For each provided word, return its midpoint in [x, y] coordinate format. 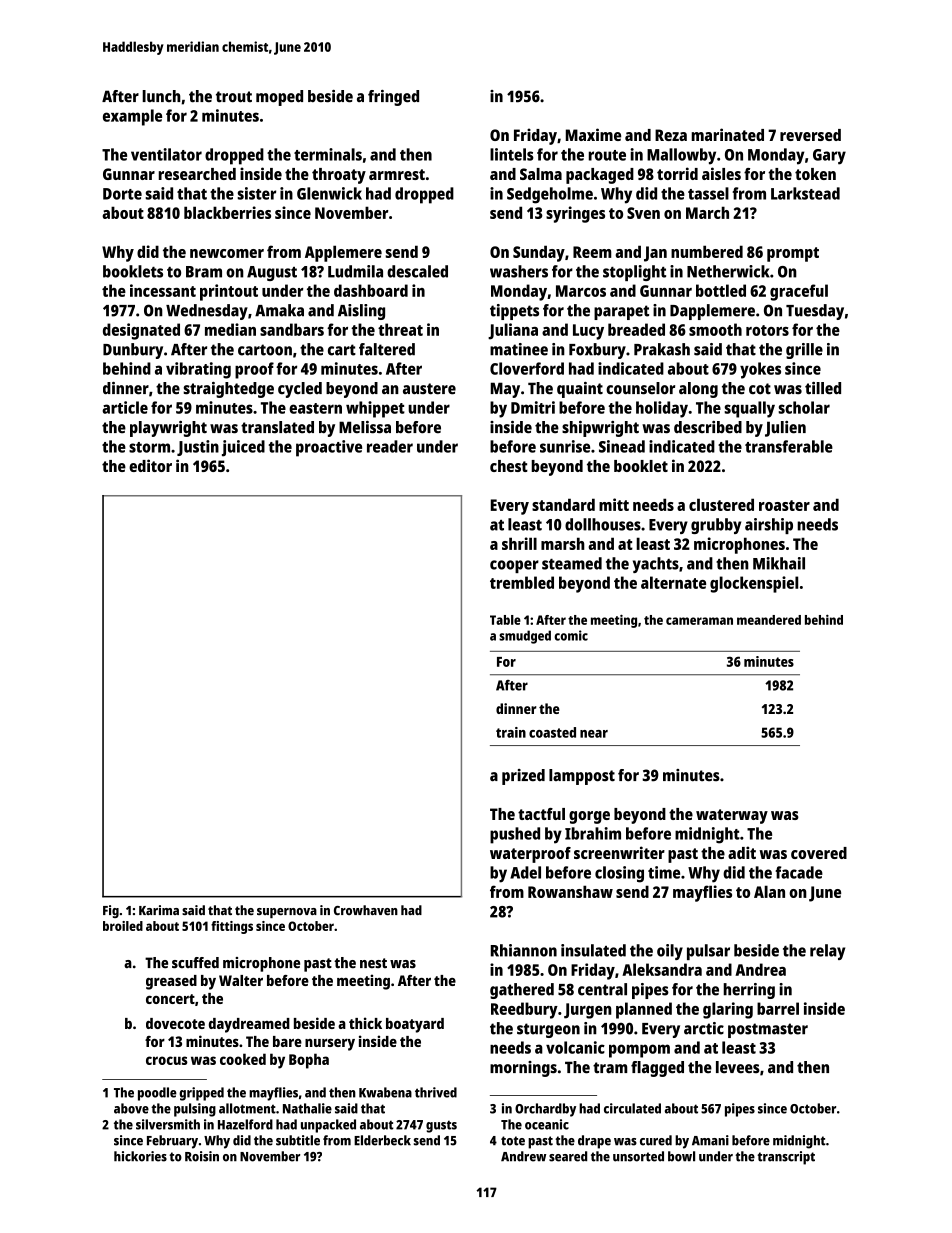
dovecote [175, 1023]
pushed [515, 835]
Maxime [593, 134]
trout [234, 97]
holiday [662, 409]
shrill [519, 543]
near [594, 734]
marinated [727, 134]
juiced [243, 448]
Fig [111, 911]
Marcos [581, 291]
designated [141, 331]
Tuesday [815, 312]
